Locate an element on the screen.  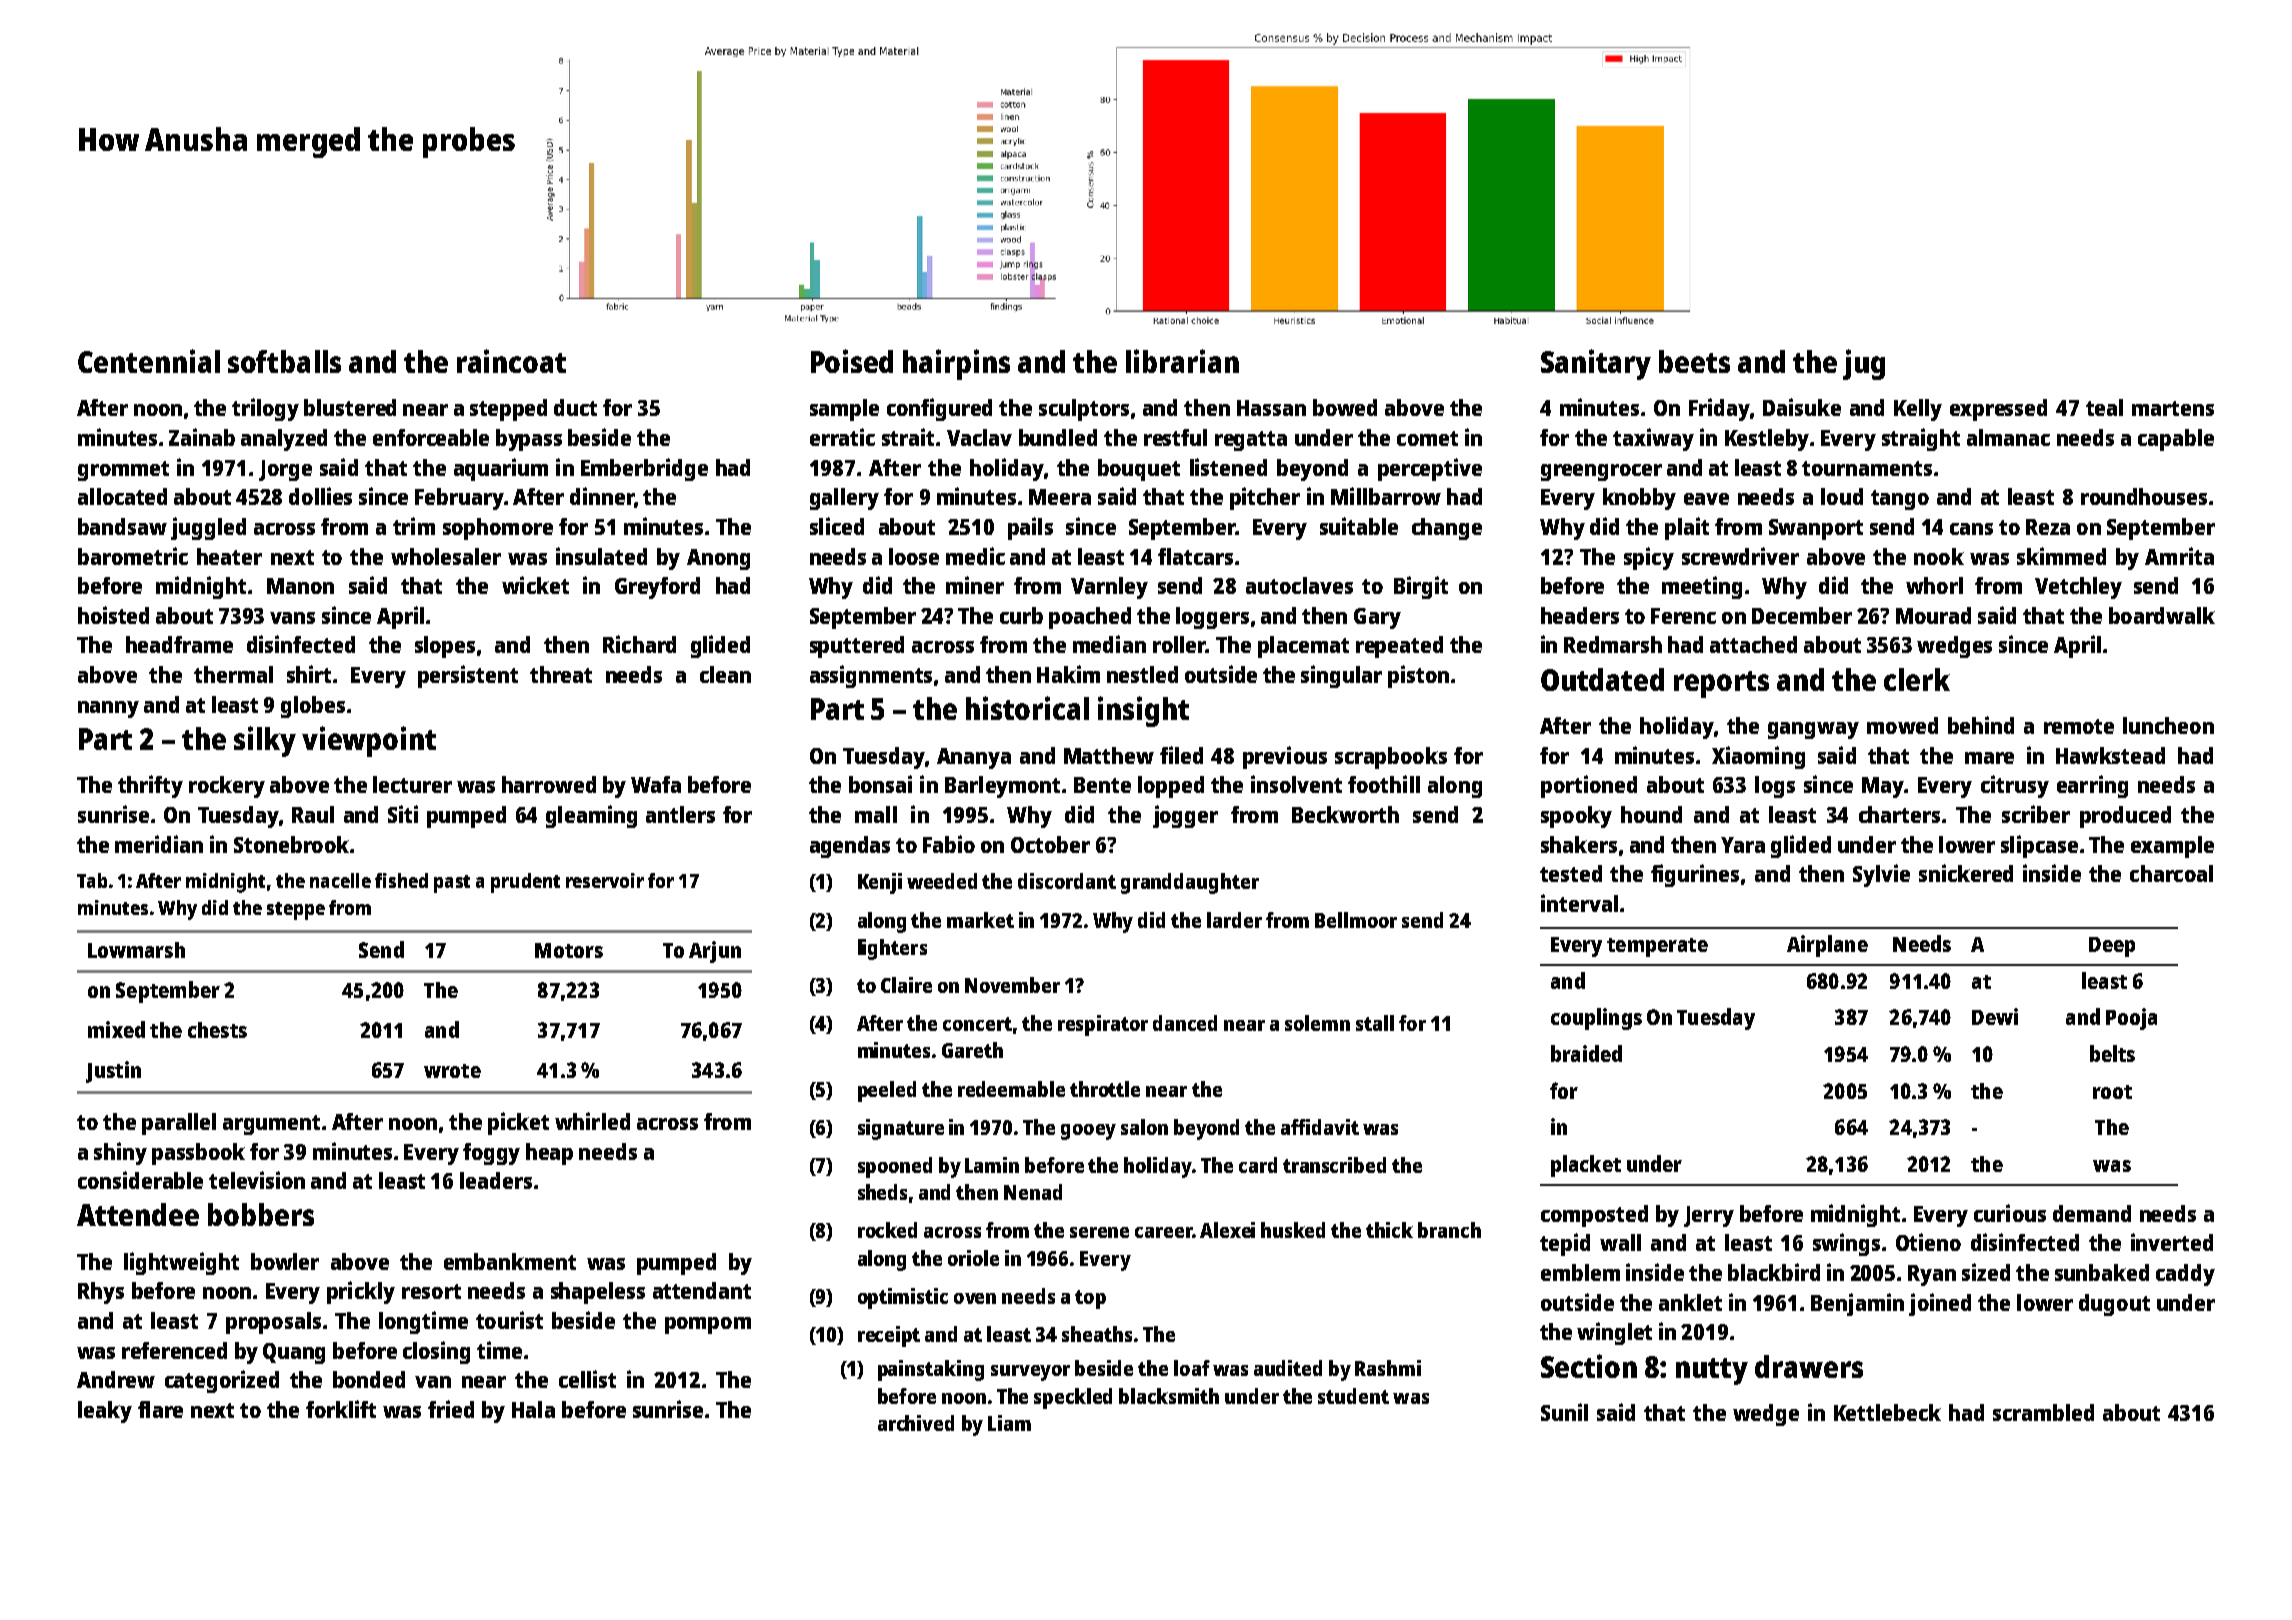
top is located at coordinates (1090, 1299).
